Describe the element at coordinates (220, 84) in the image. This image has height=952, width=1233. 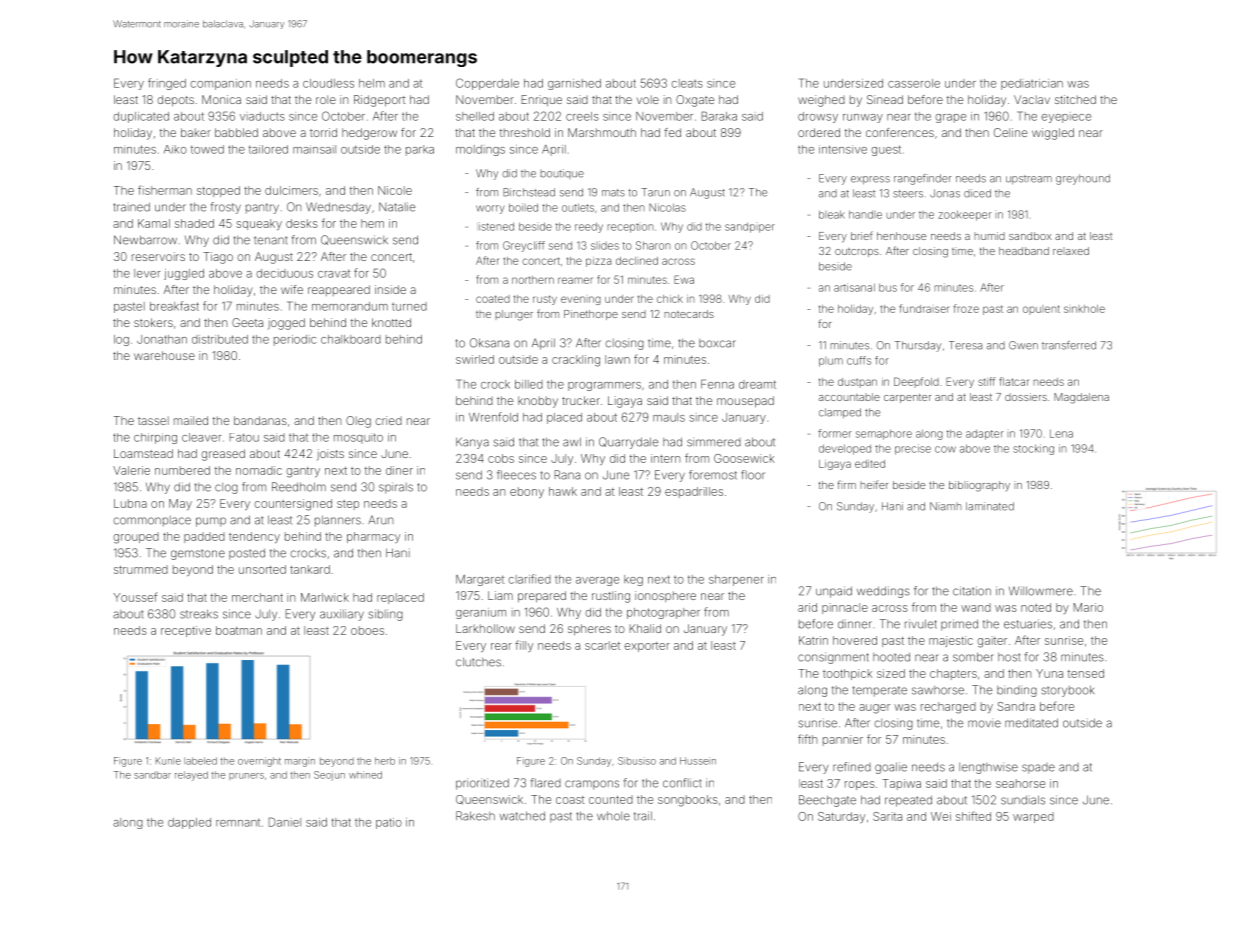
I see `companion` at that location.
